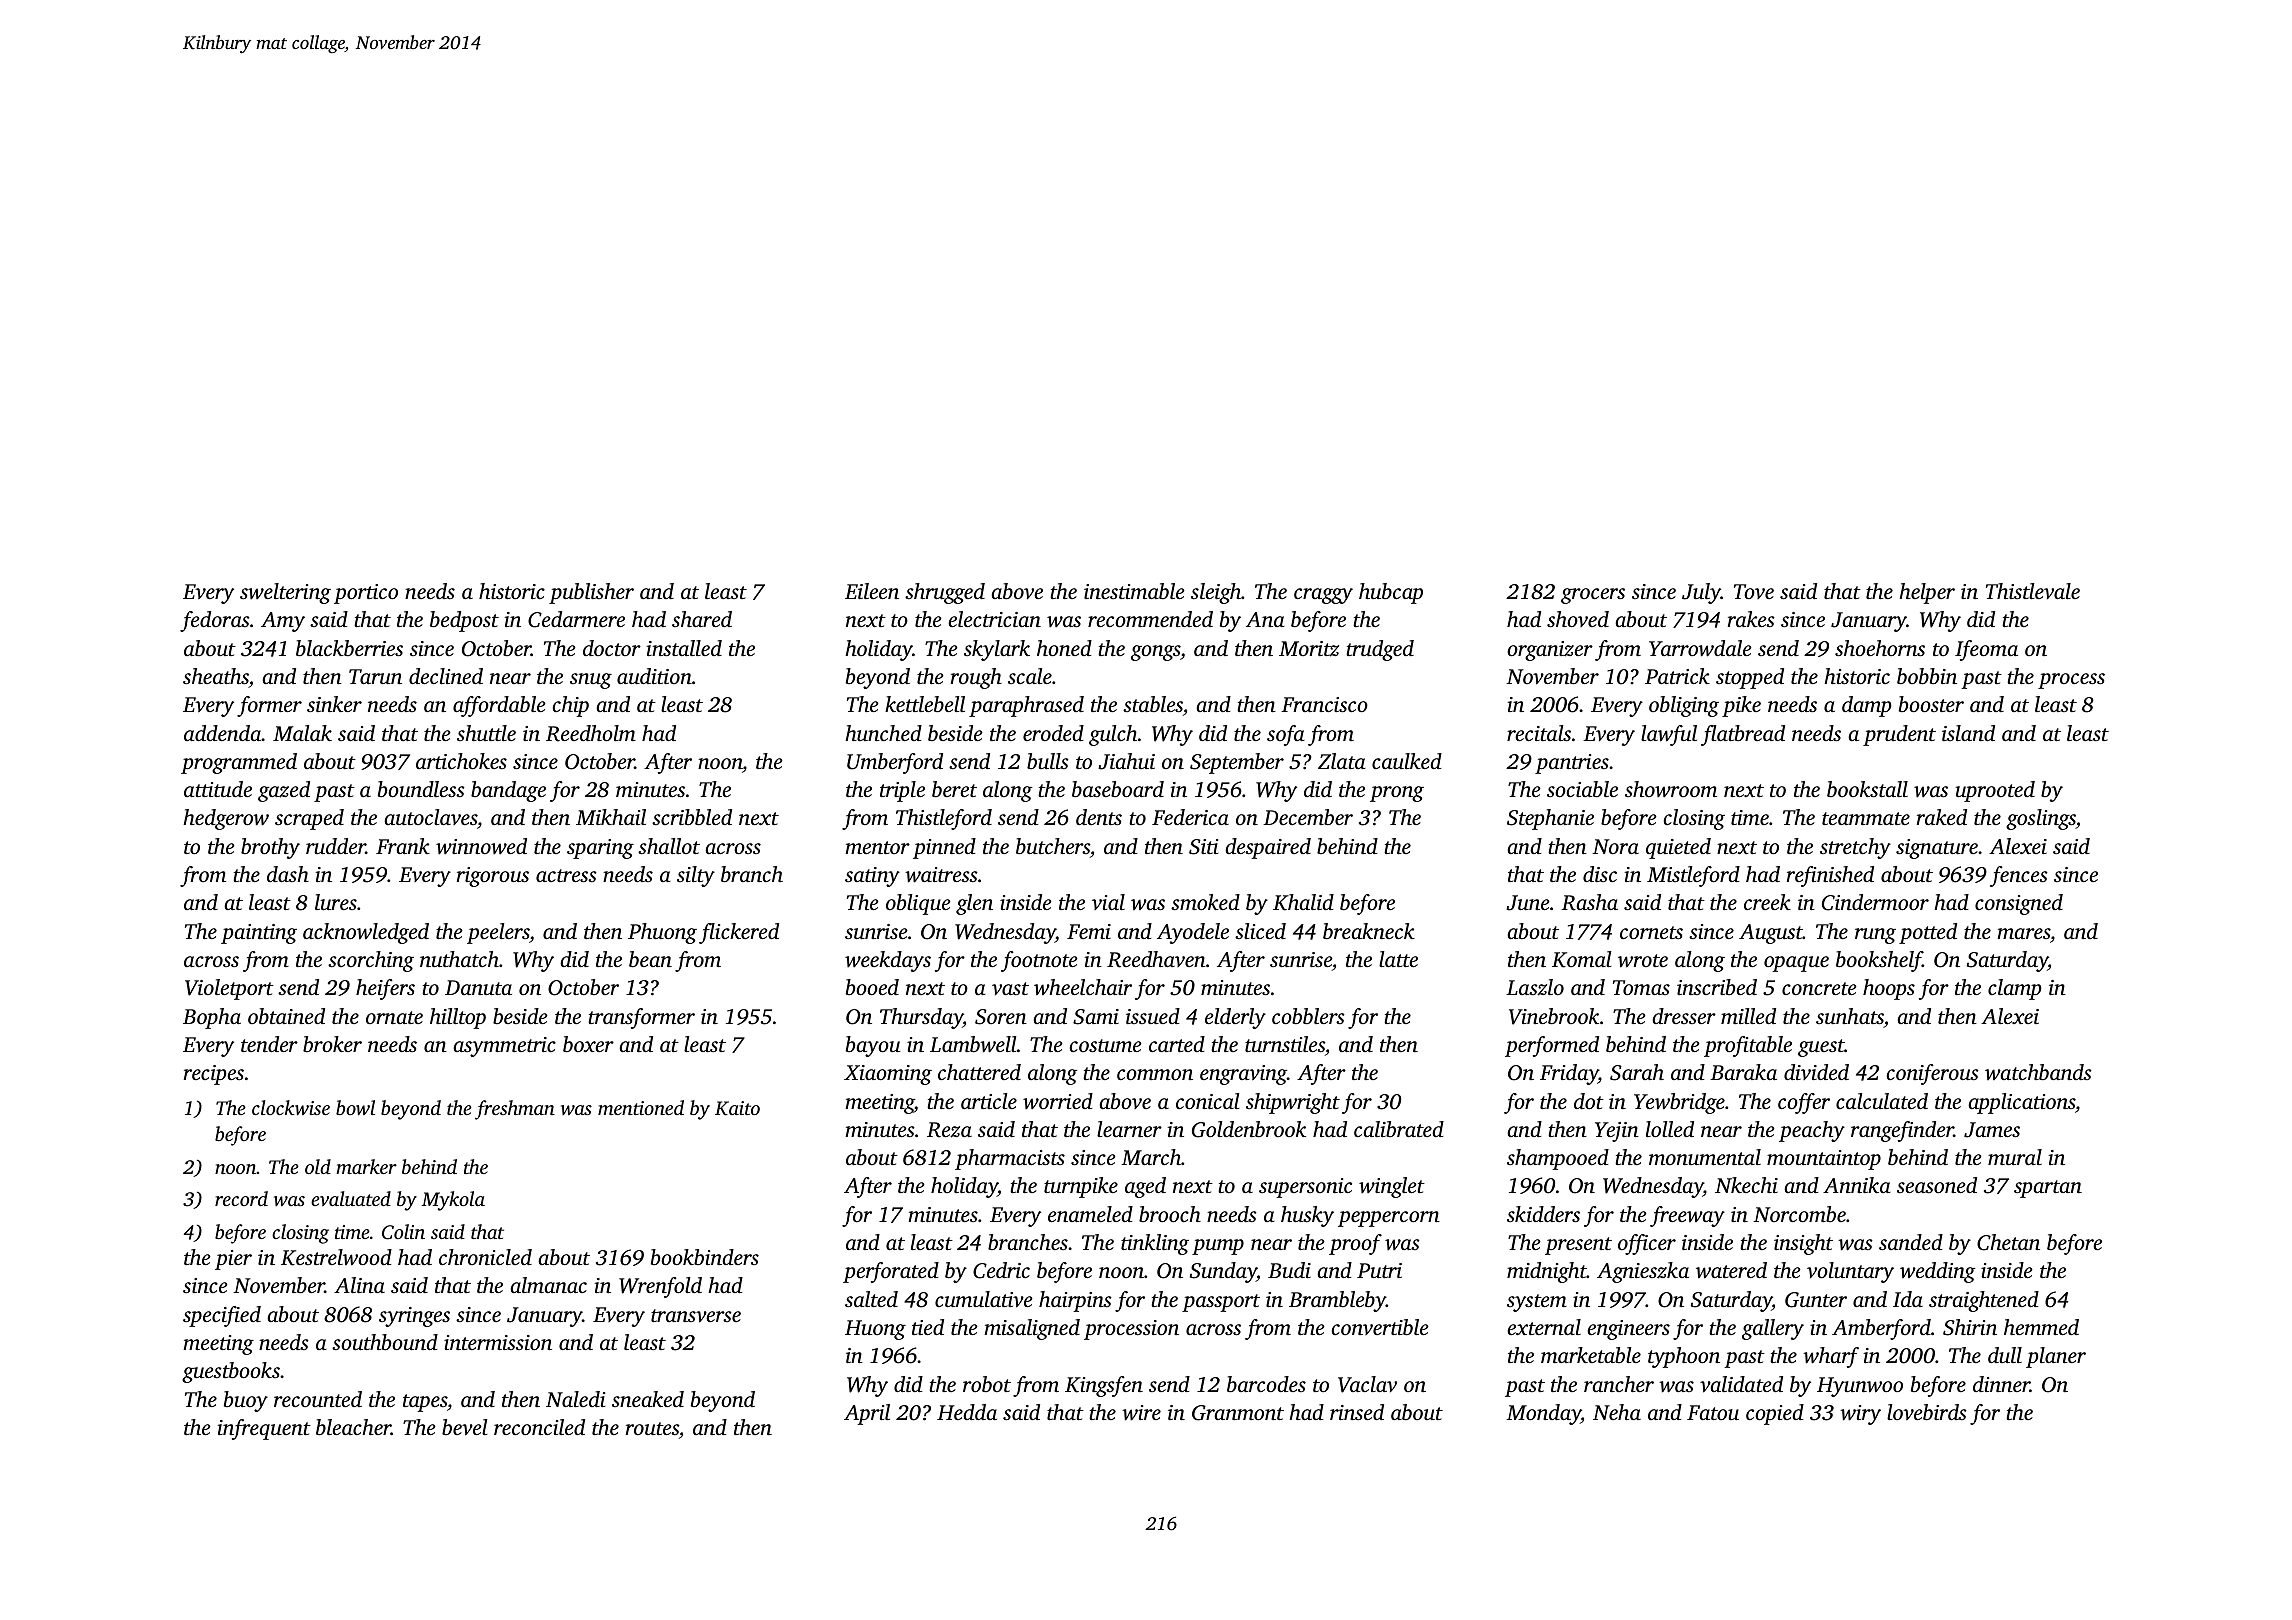  What do you see at coordinates (702, 619) in the image?
I see `shared` at bounding box center [702, 619].
